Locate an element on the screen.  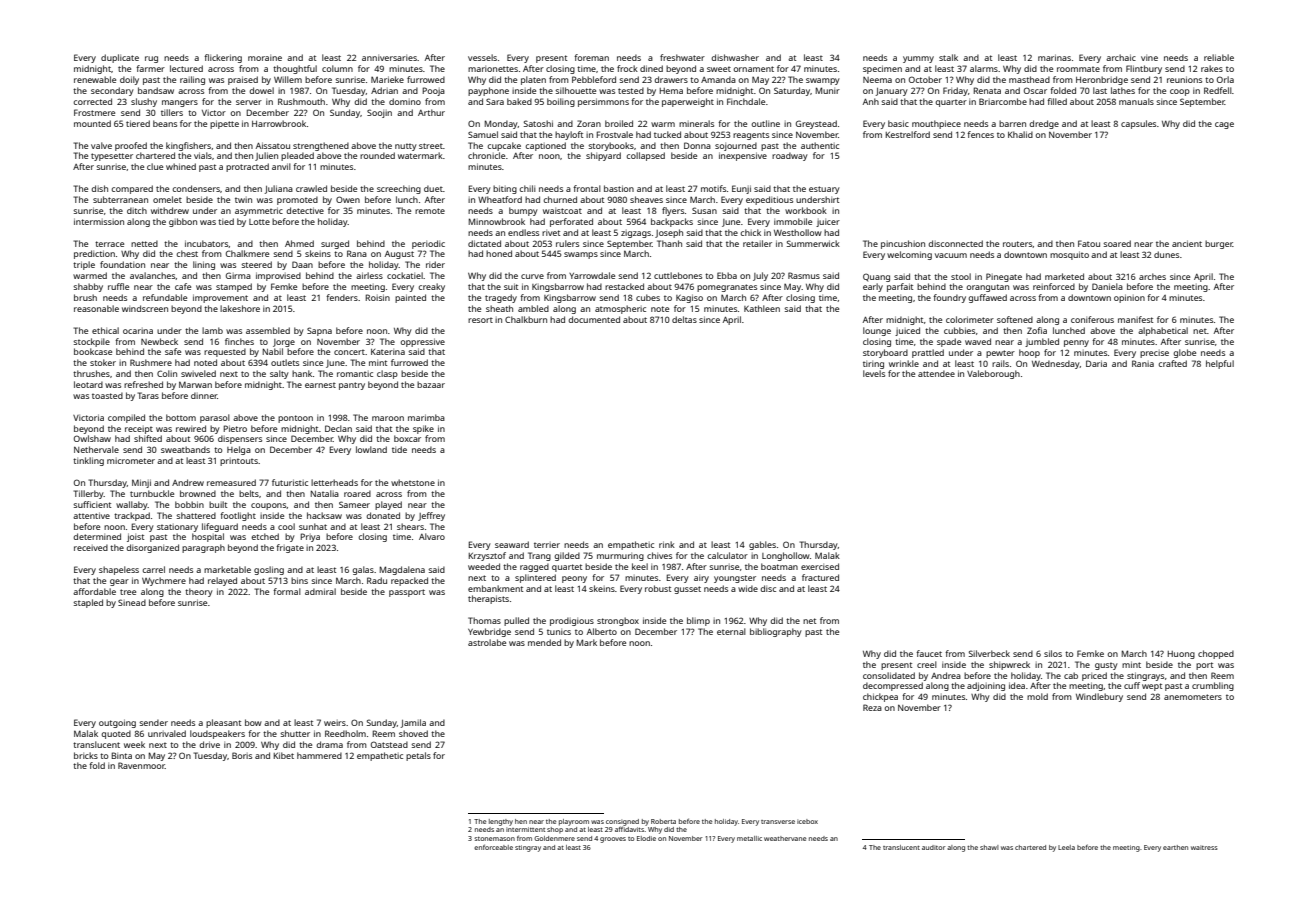
cuttlebones is located at coordinates (678, 275).
